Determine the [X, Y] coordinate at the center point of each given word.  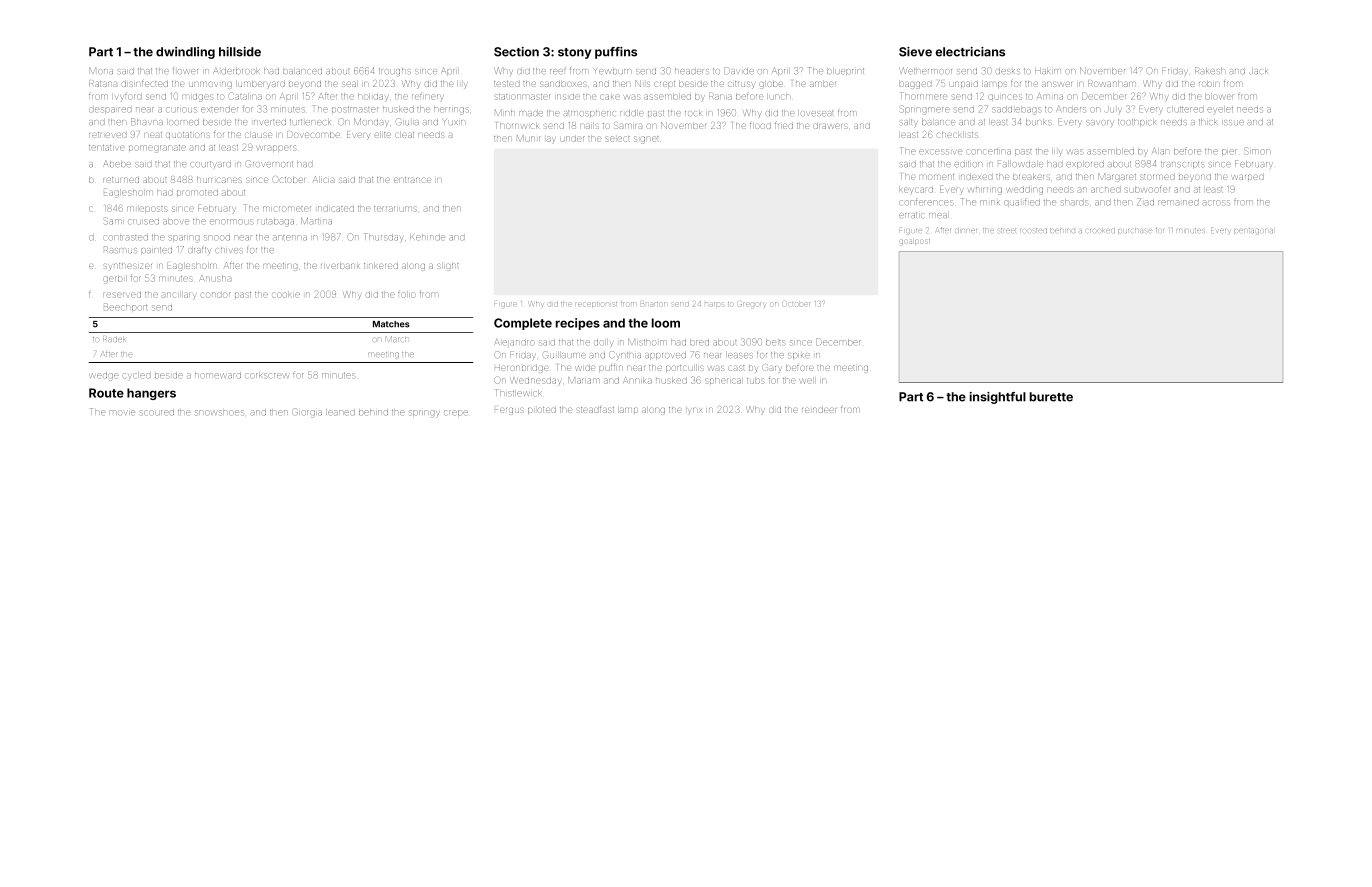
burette [1051, 397]
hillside [240, 52]
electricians [970, 52]
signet [646, 140]
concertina [989, 151]
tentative [107, 148]
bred [699, 342]
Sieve [915, 52]
